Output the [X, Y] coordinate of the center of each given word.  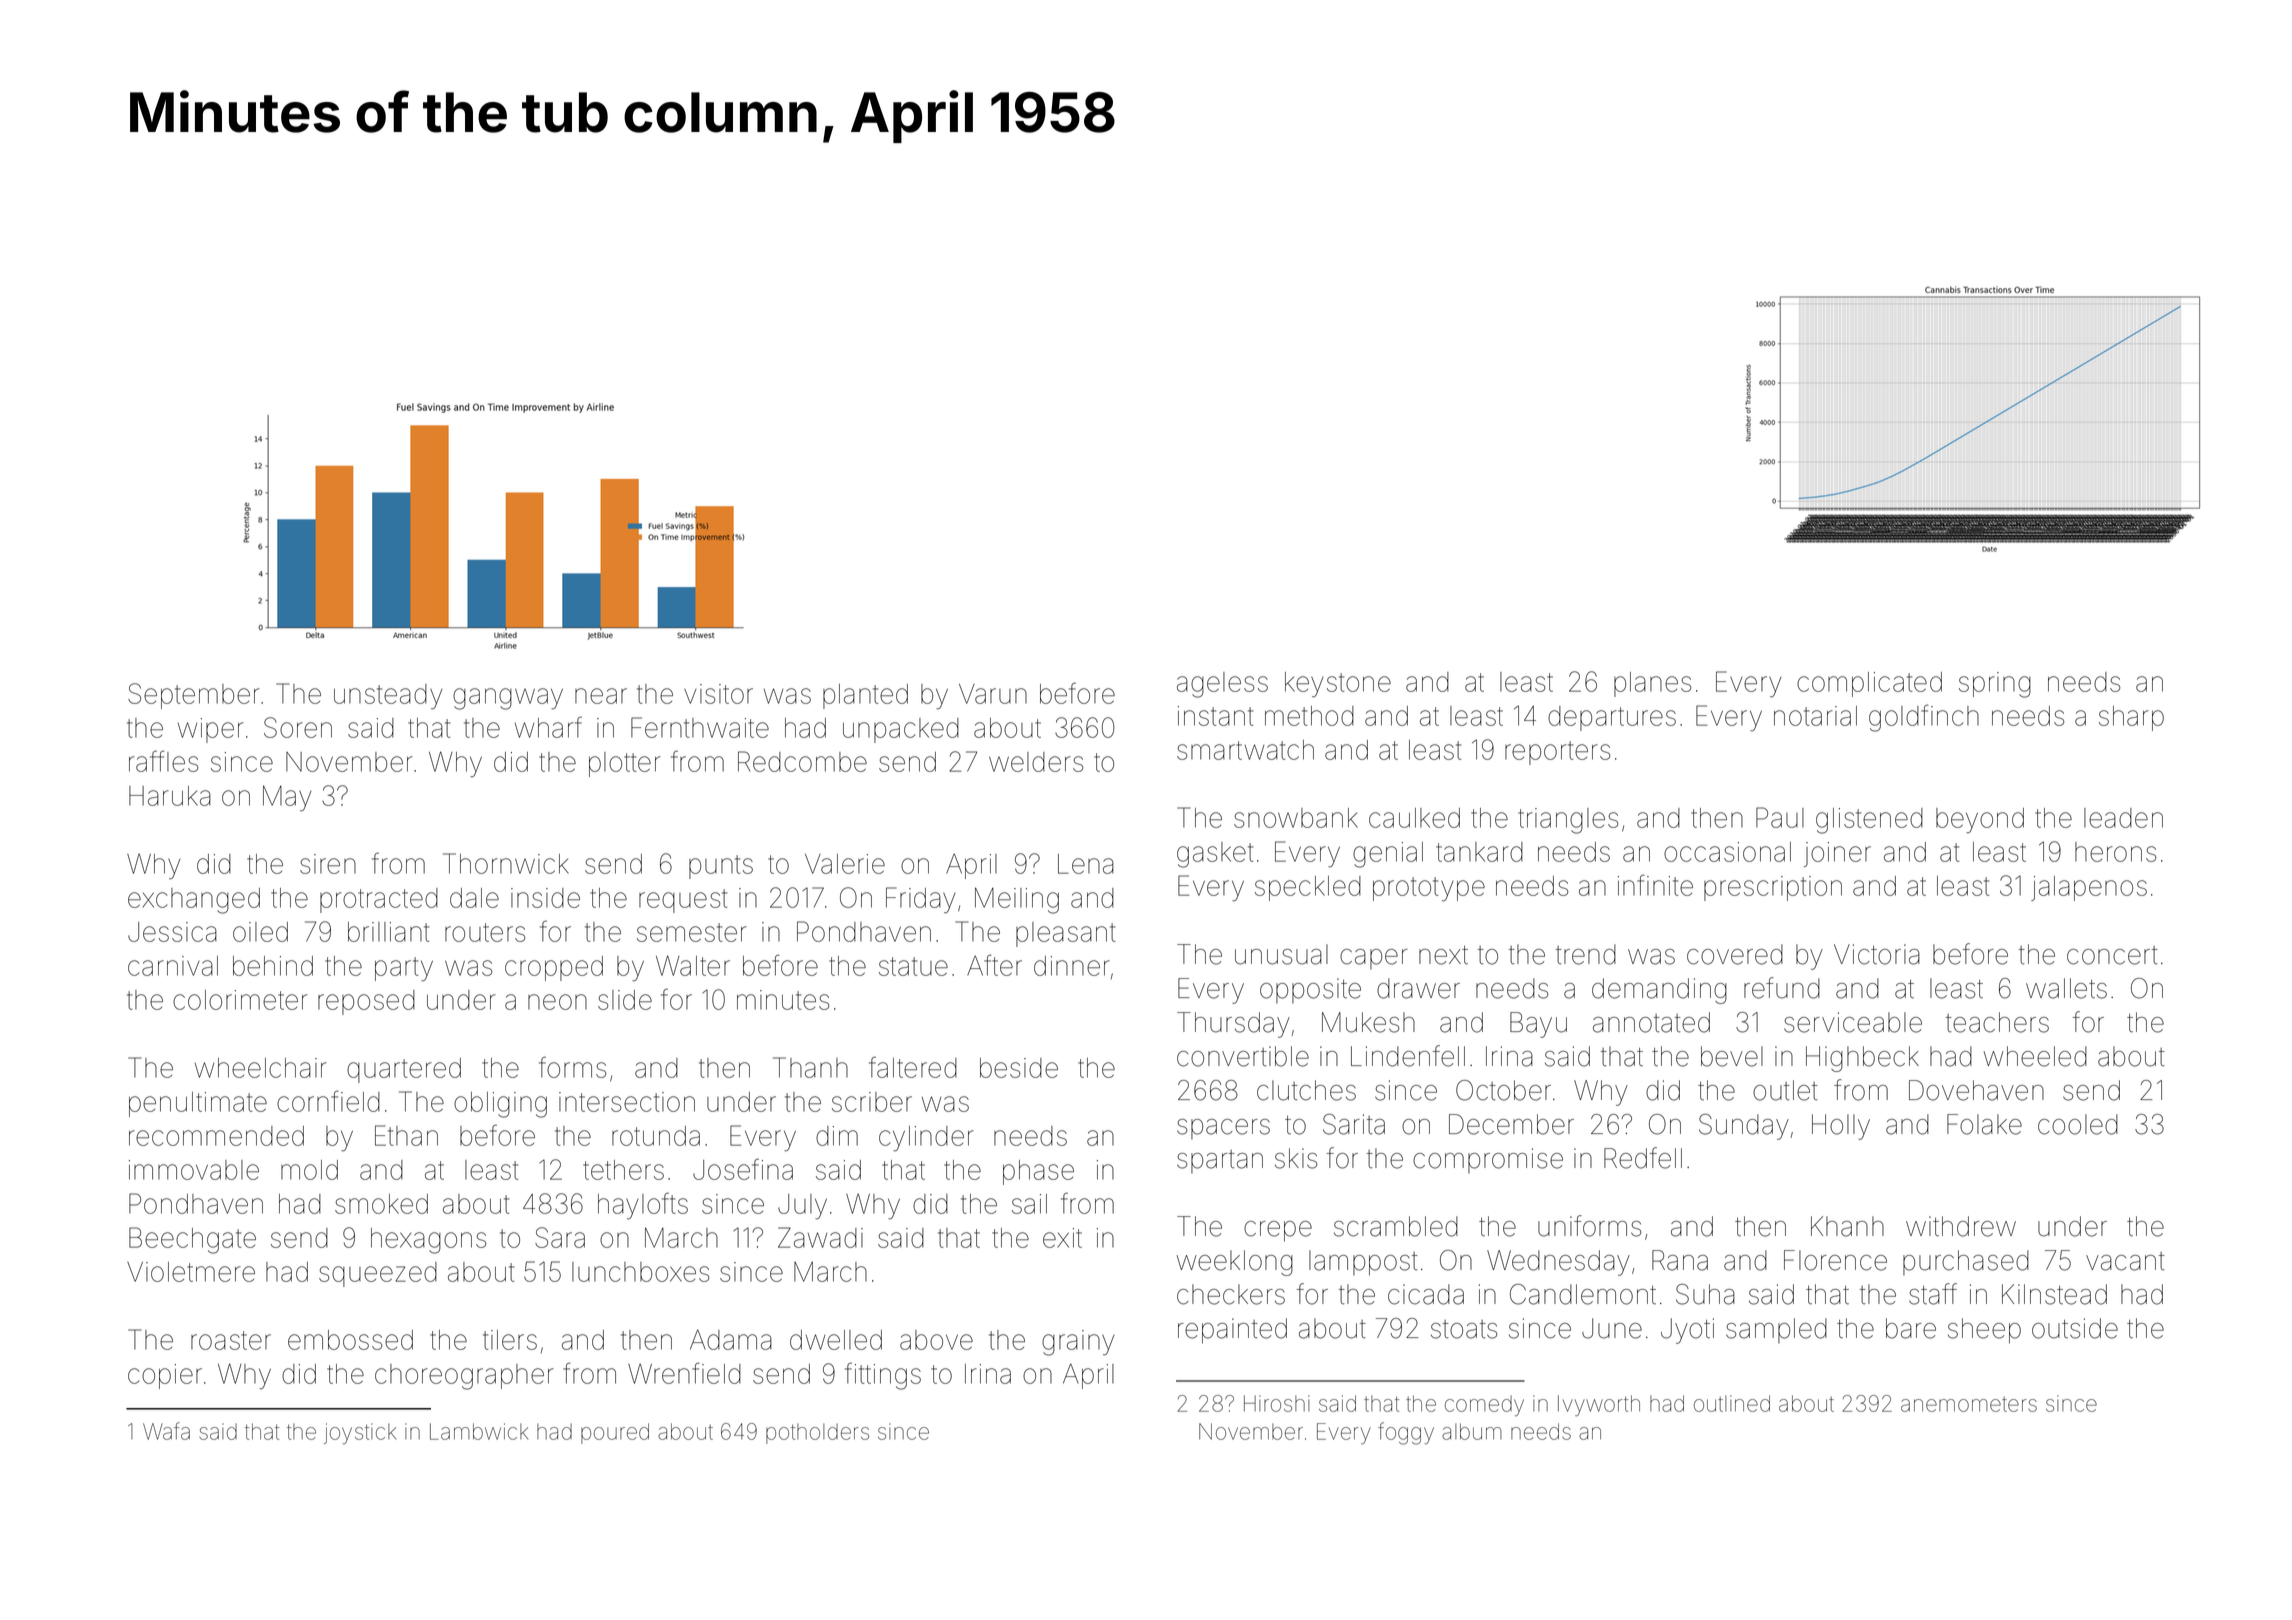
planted [865, 696]
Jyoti [1687, 1331]
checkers [1231, 1294]
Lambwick [479, 1431]
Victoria [1877, 954]
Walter [693, 965]
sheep [1984, 1331]
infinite [1655, 885]
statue [913, 966]
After [994, 965]
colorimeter [240, 1000]
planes [1652, 684]
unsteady [388, 697]
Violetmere [191, 1272]
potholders [817, 1434]
